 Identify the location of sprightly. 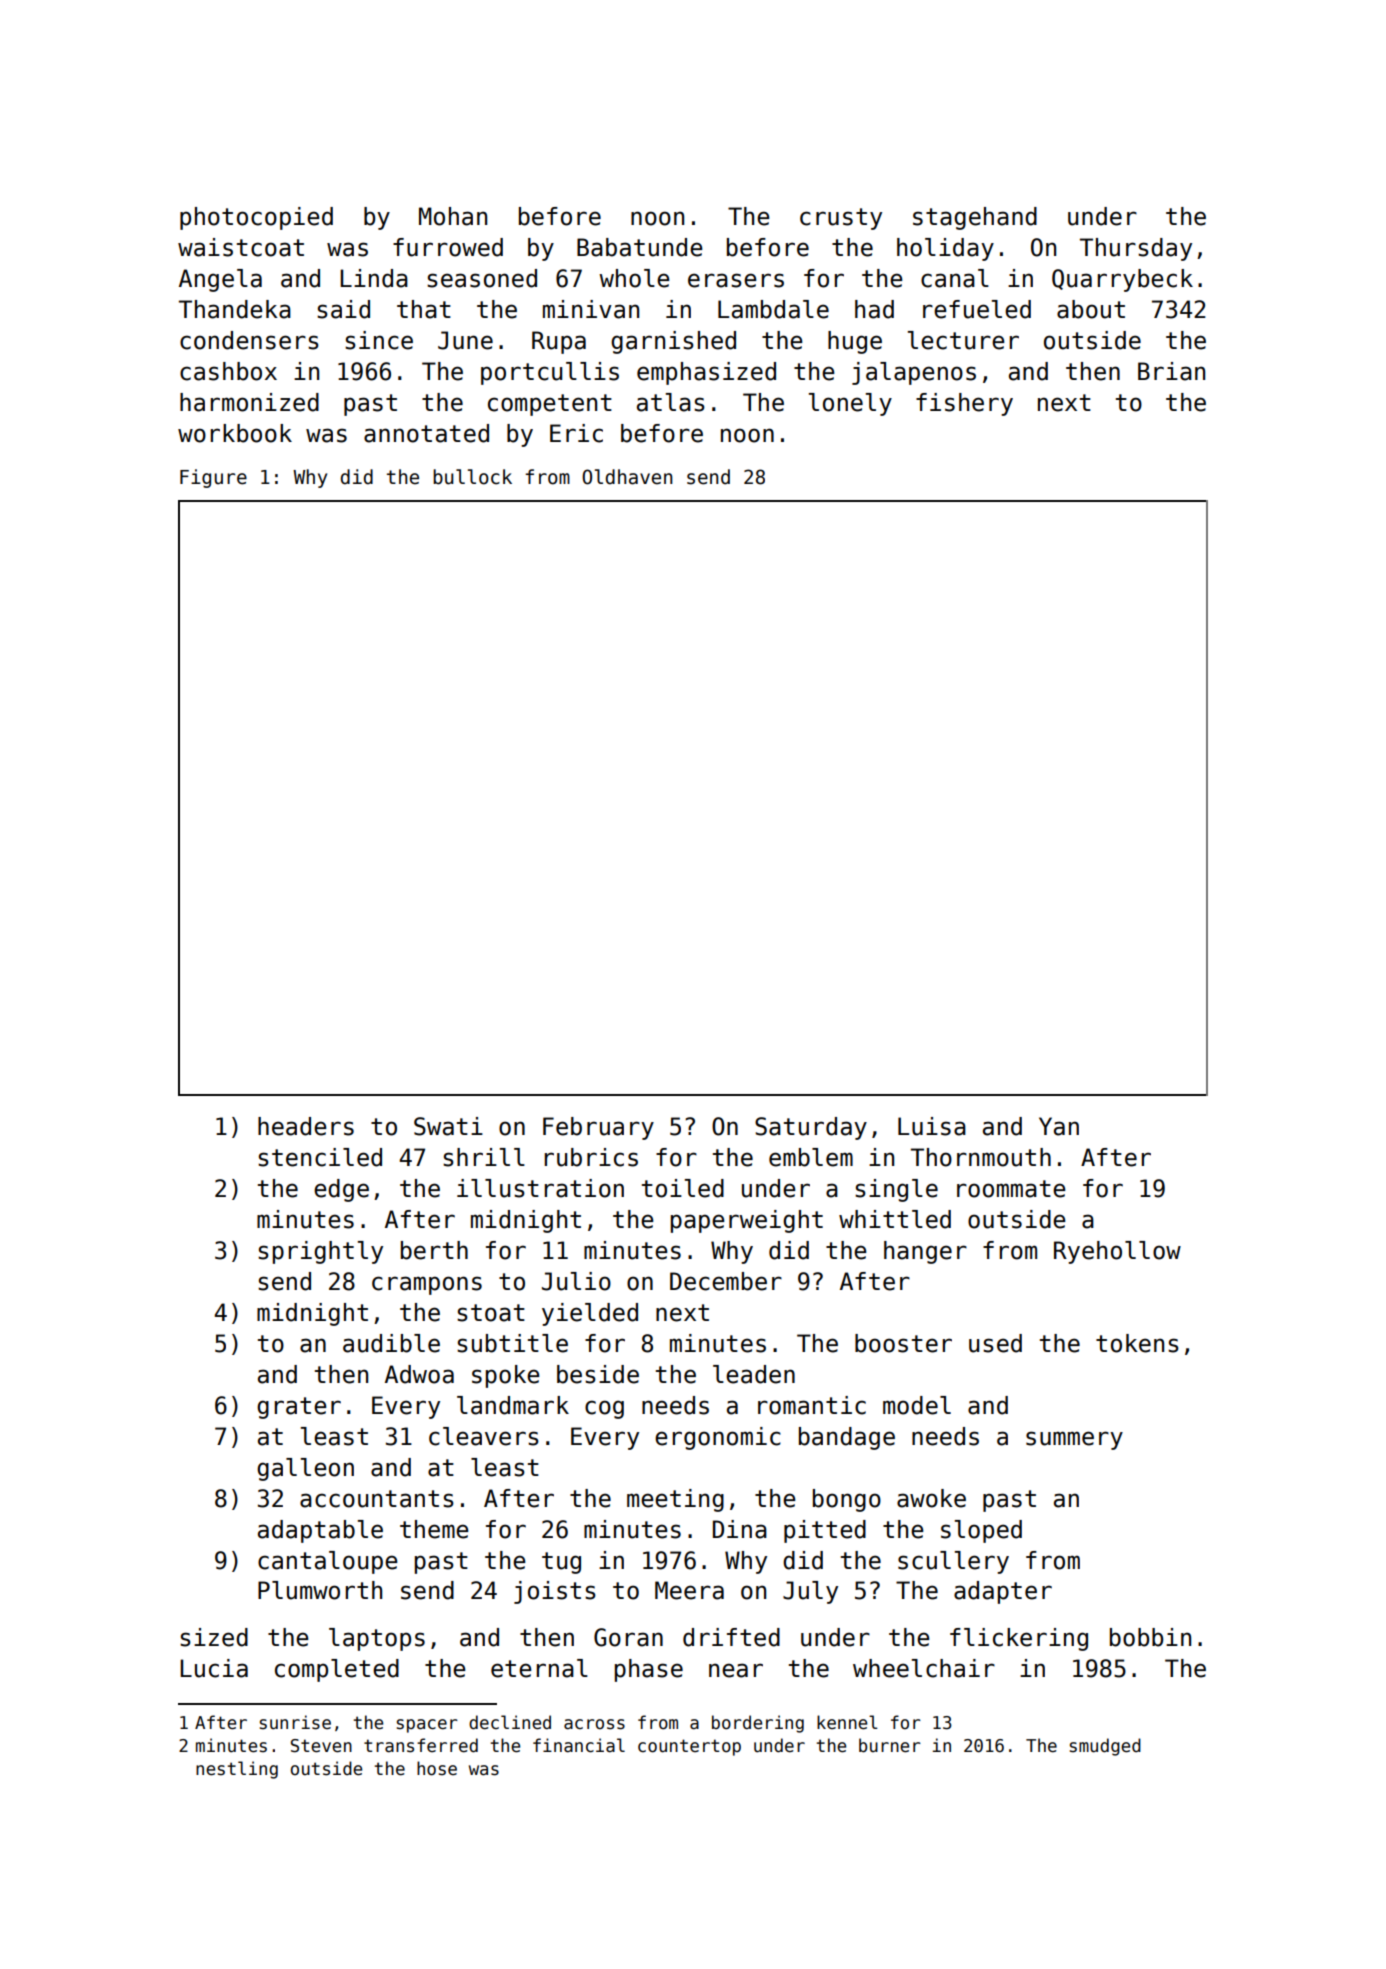
(320, 1252).
